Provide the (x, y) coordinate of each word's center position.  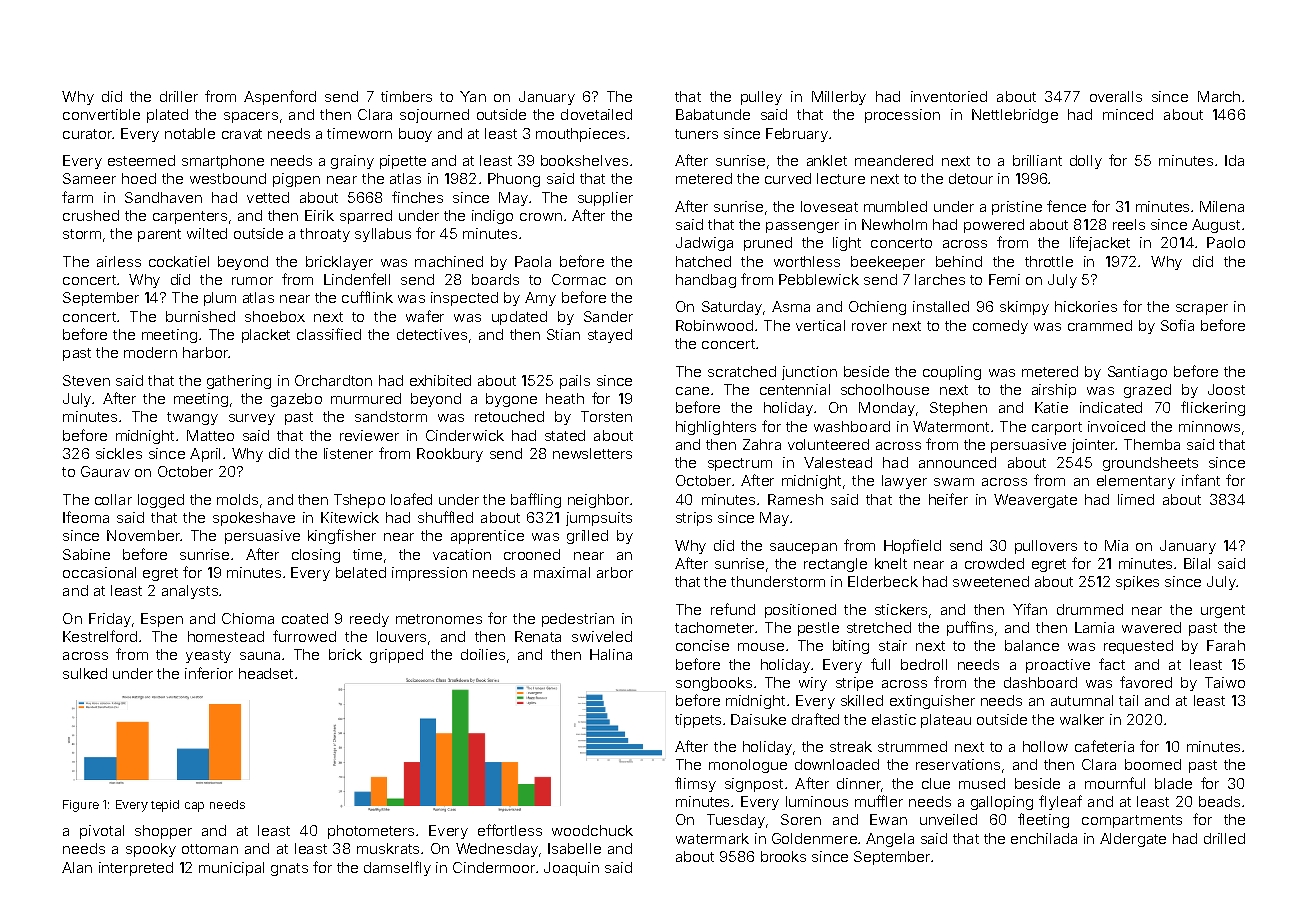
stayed (610, 336)
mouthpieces (580, 135)
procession (902, 116)
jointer (1093, 446)
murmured (366, 398)
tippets (698, 721)
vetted (268, 197)
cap (194, 807)
